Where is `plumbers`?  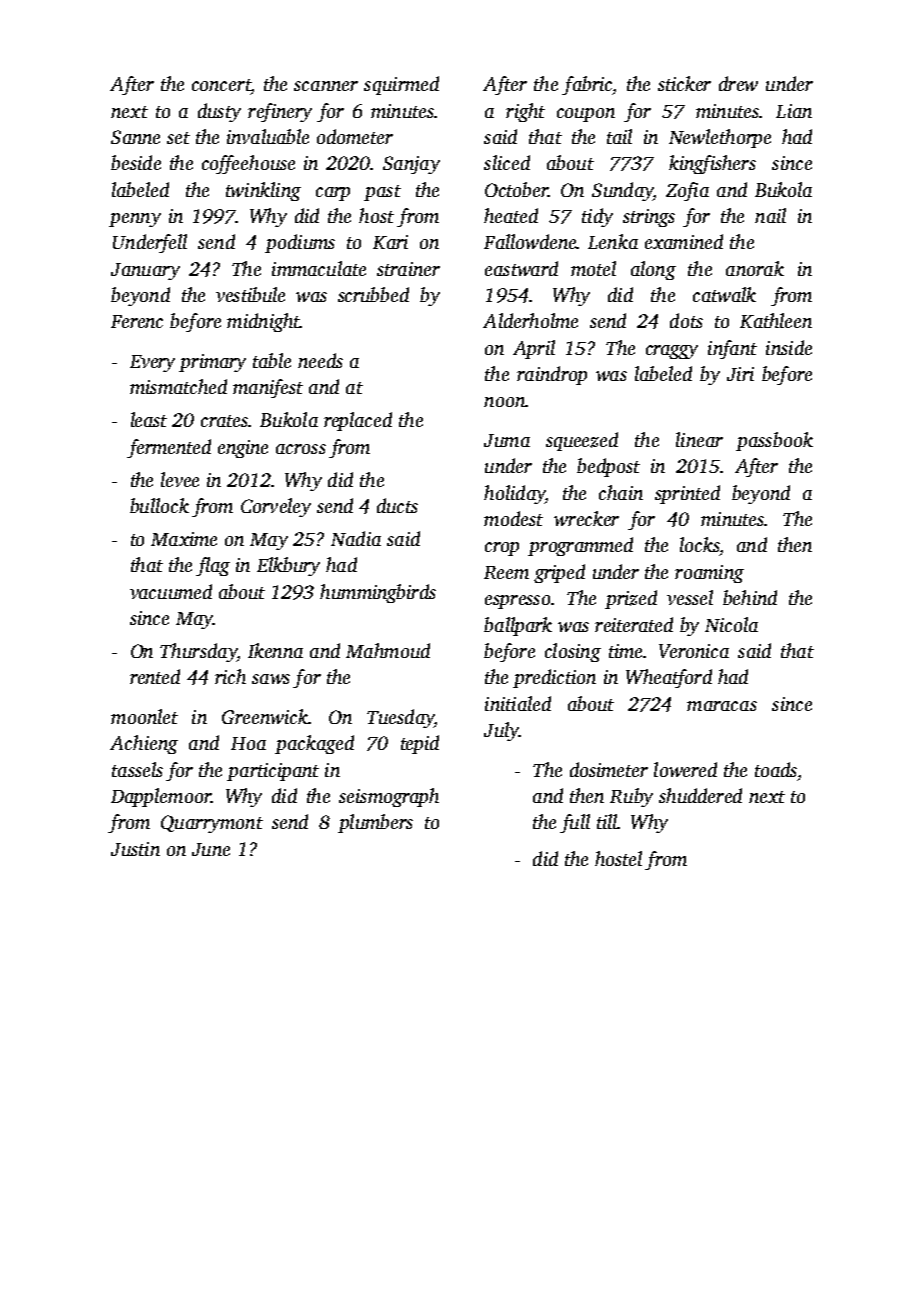
plumbers is located at coordinates (375, 823).
